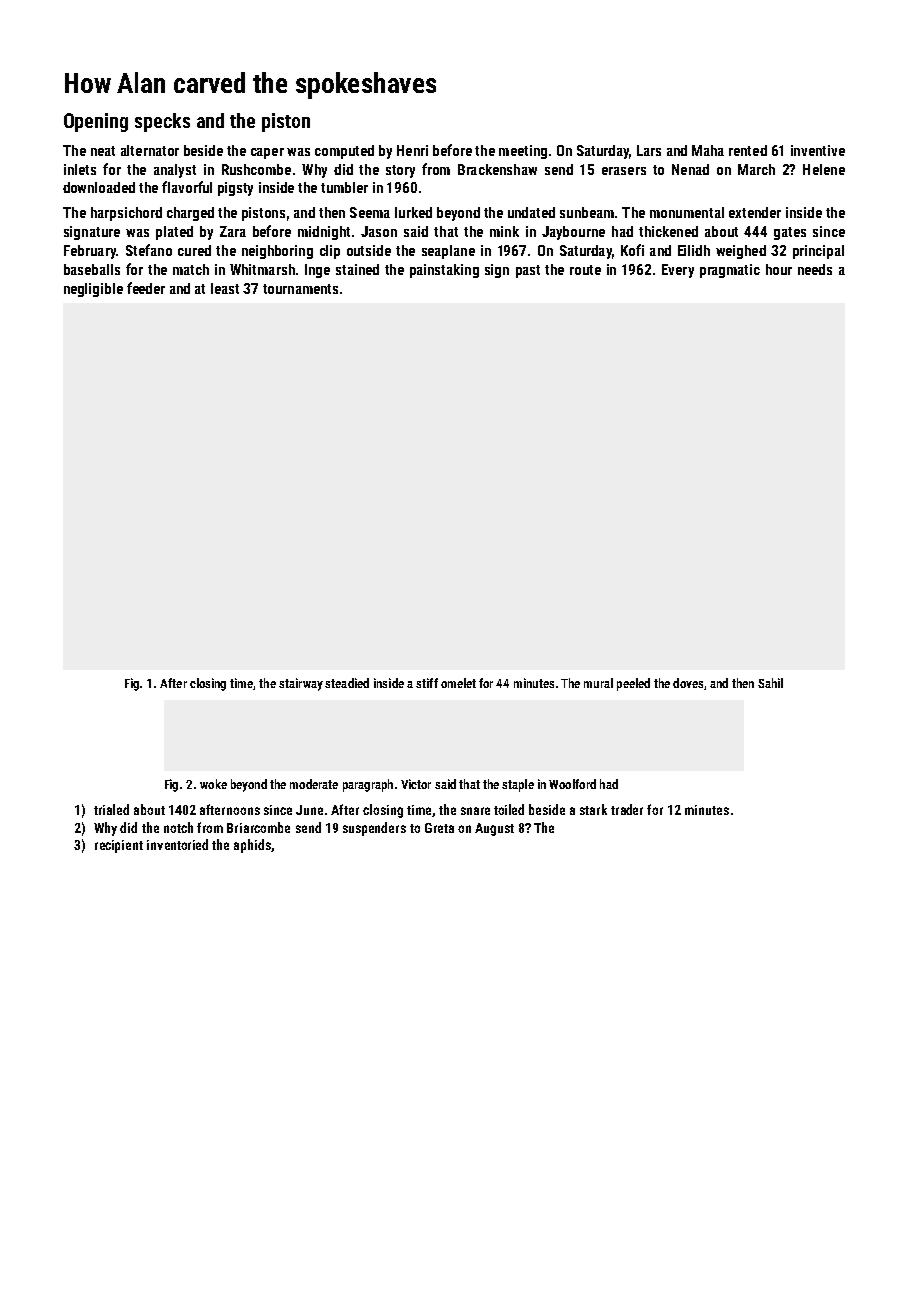 This document has height=1316, width=908. Describe the element at coordinates (187, 187) in the document. I see `flavorful` at that location.
